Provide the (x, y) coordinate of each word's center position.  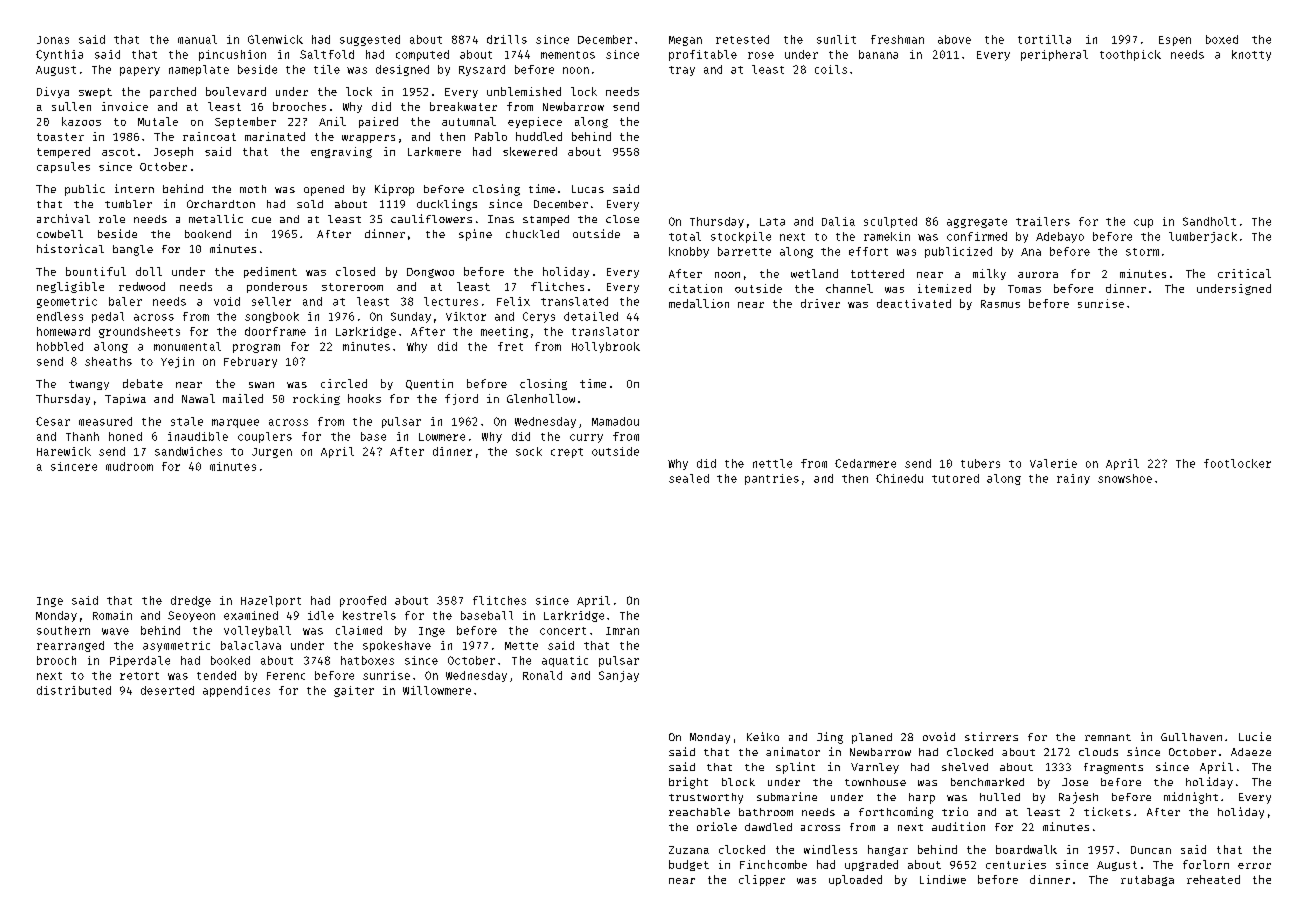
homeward (63, 331)
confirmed (977, 236)
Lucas (588, 189)
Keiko (763, 736)
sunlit (836, 39)
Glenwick (275, 39)
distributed (74, 690)
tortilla (1044, 39)
